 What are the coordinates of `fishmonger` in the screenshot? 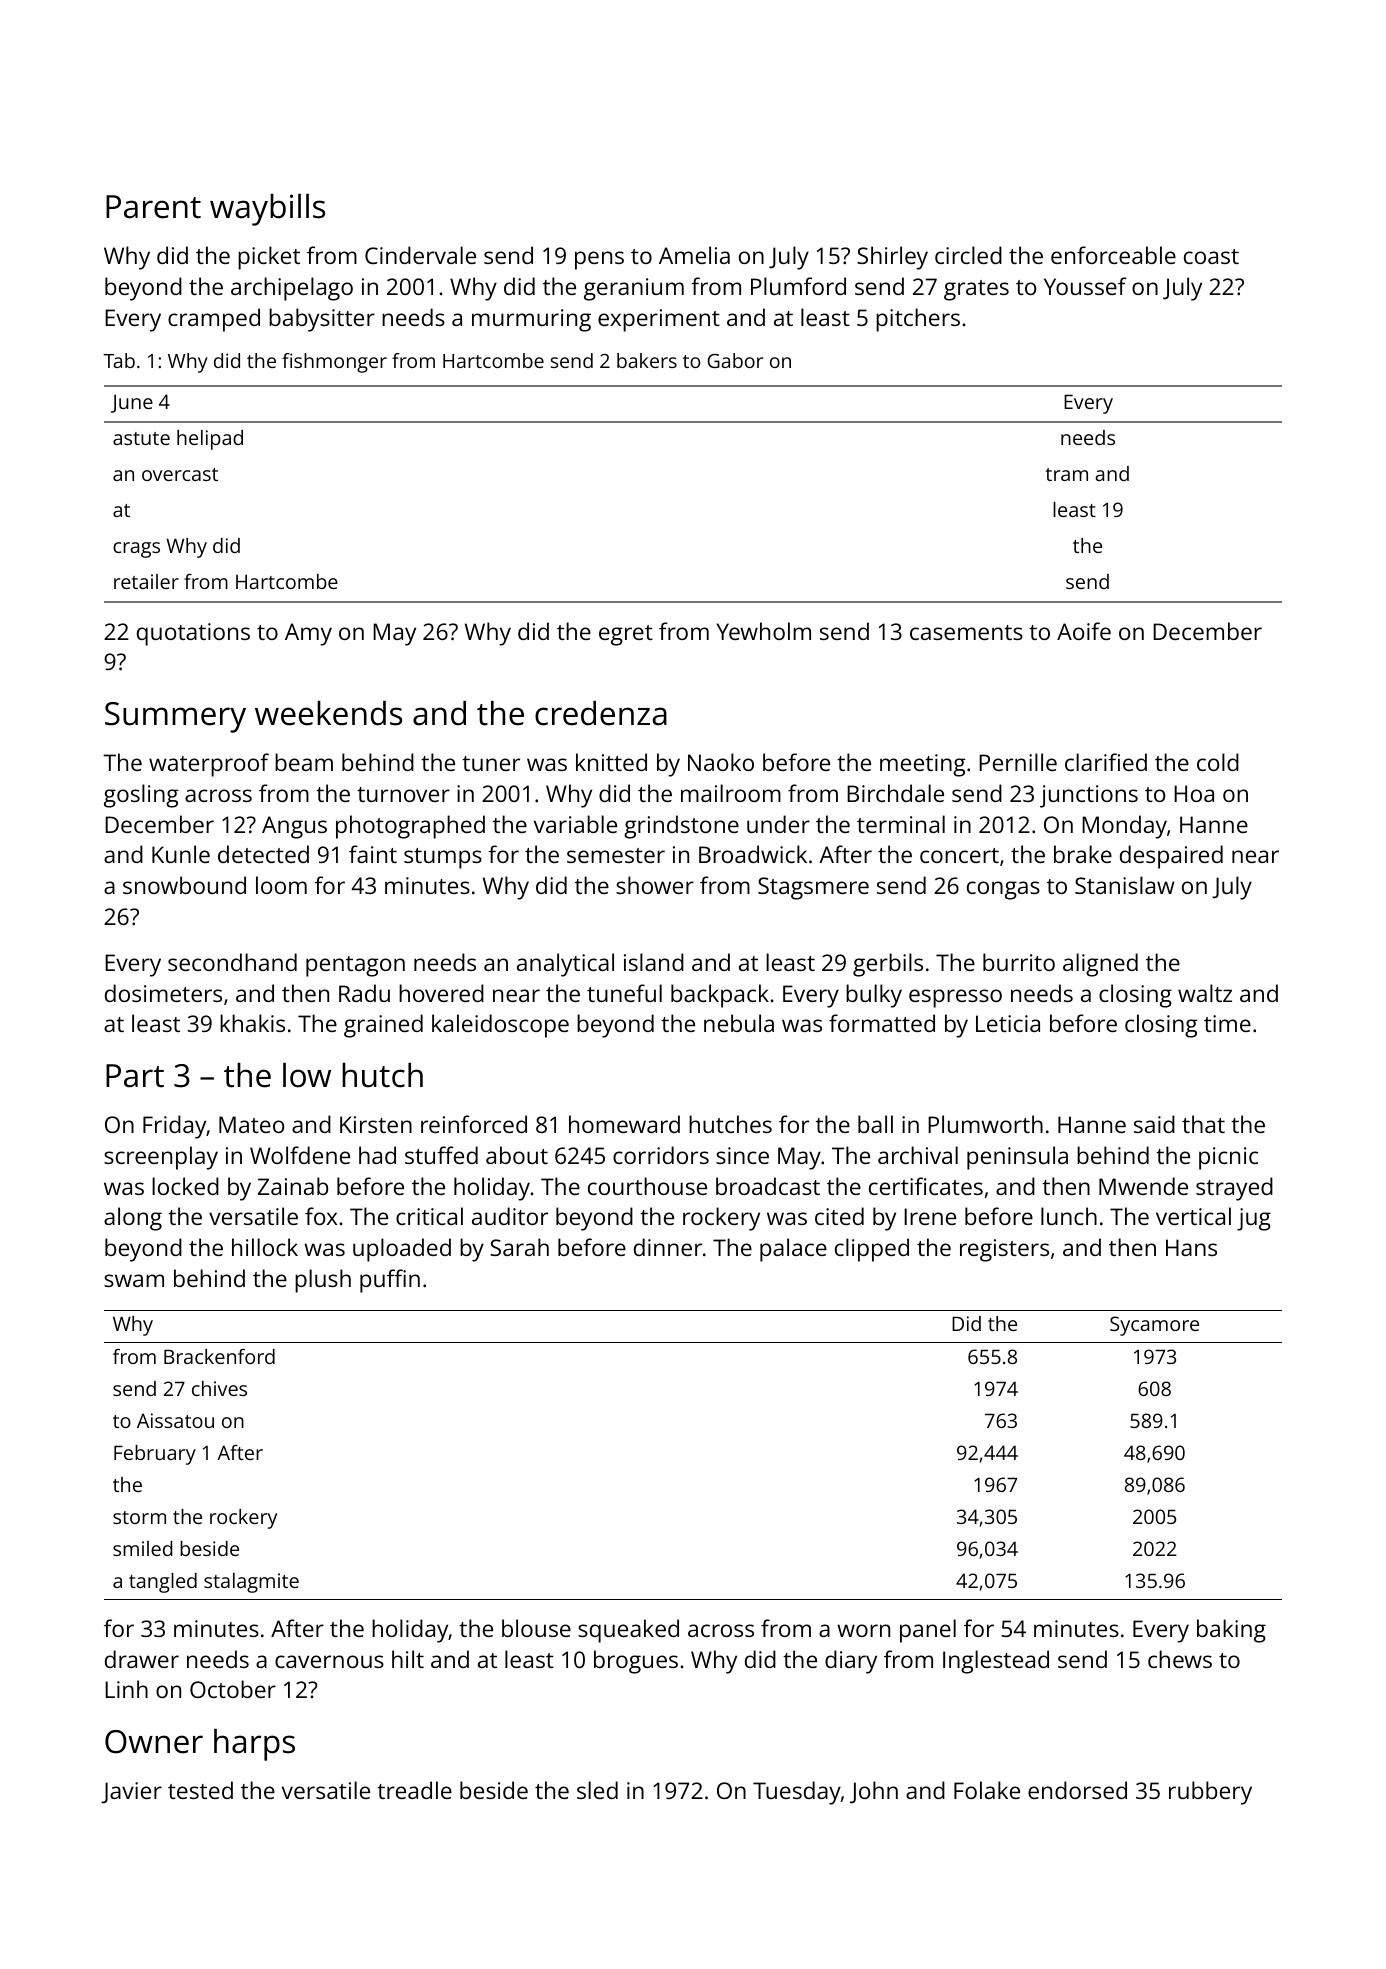 It's located at (334, 363).
